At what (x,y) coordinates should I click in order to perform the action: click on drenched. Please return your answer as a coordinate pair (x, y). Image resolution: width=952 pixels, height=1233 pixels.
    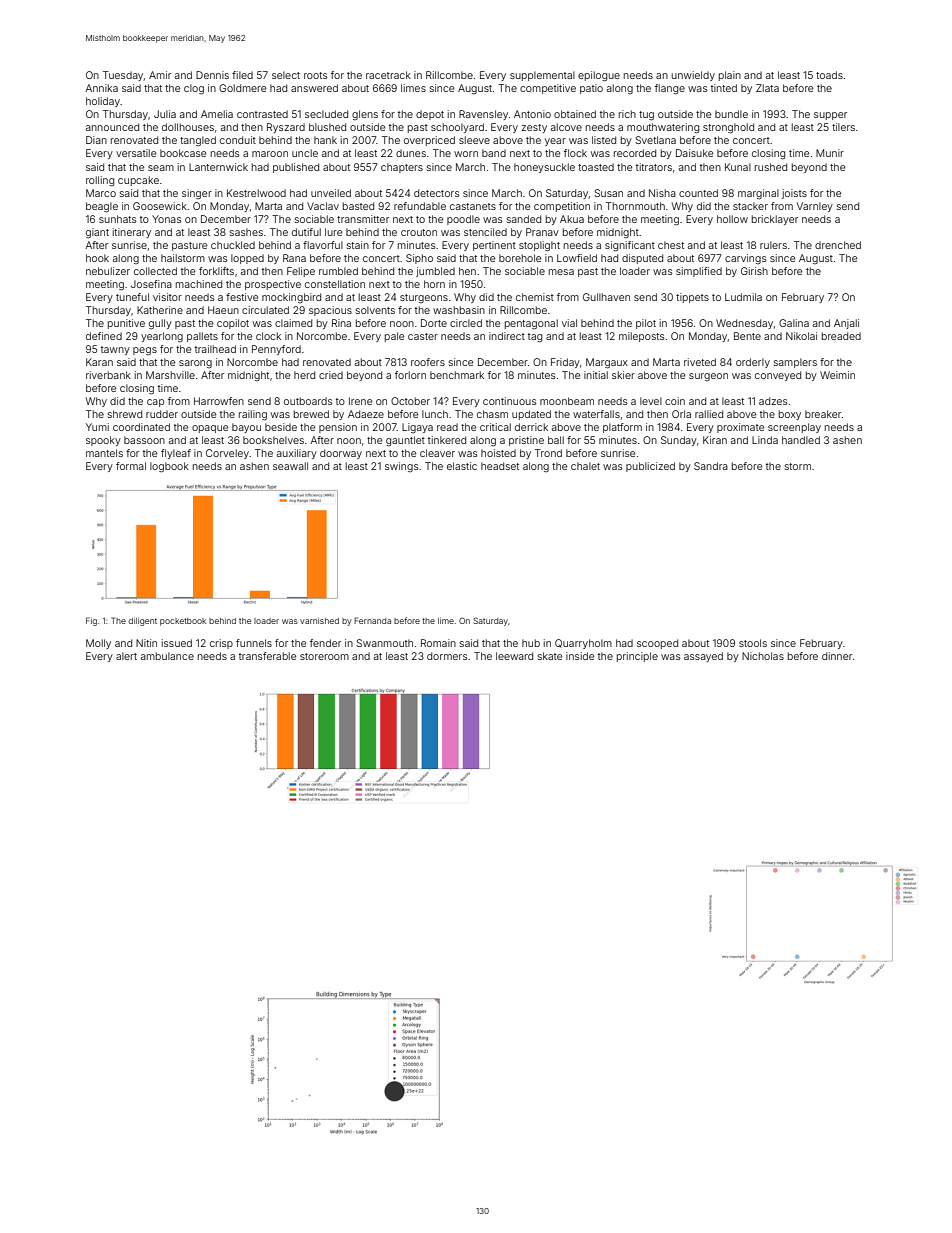
    Looking at the image, I should click on (838, 245).
